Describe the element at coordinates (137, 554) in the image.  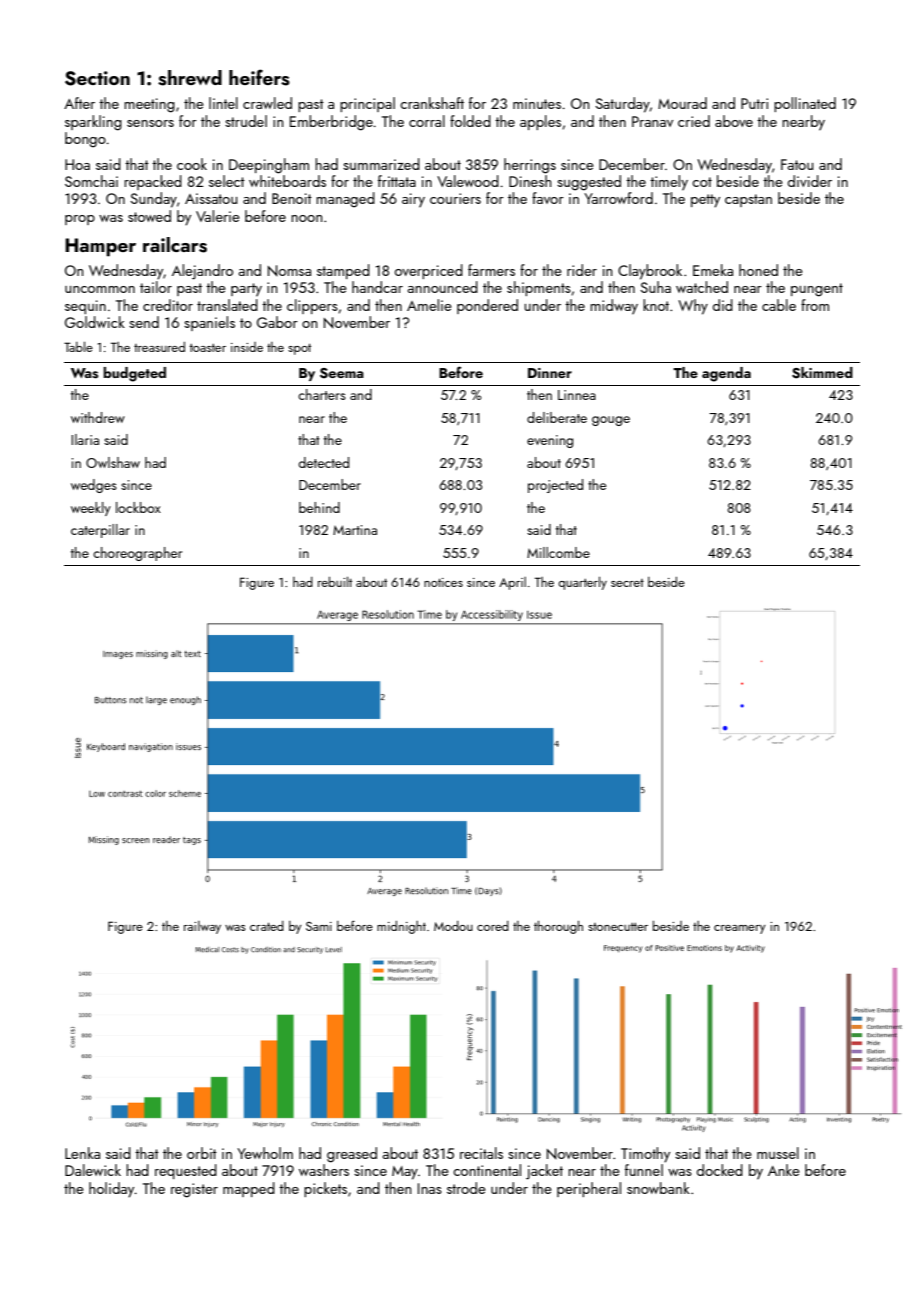
I see `choreographer` at that location.
